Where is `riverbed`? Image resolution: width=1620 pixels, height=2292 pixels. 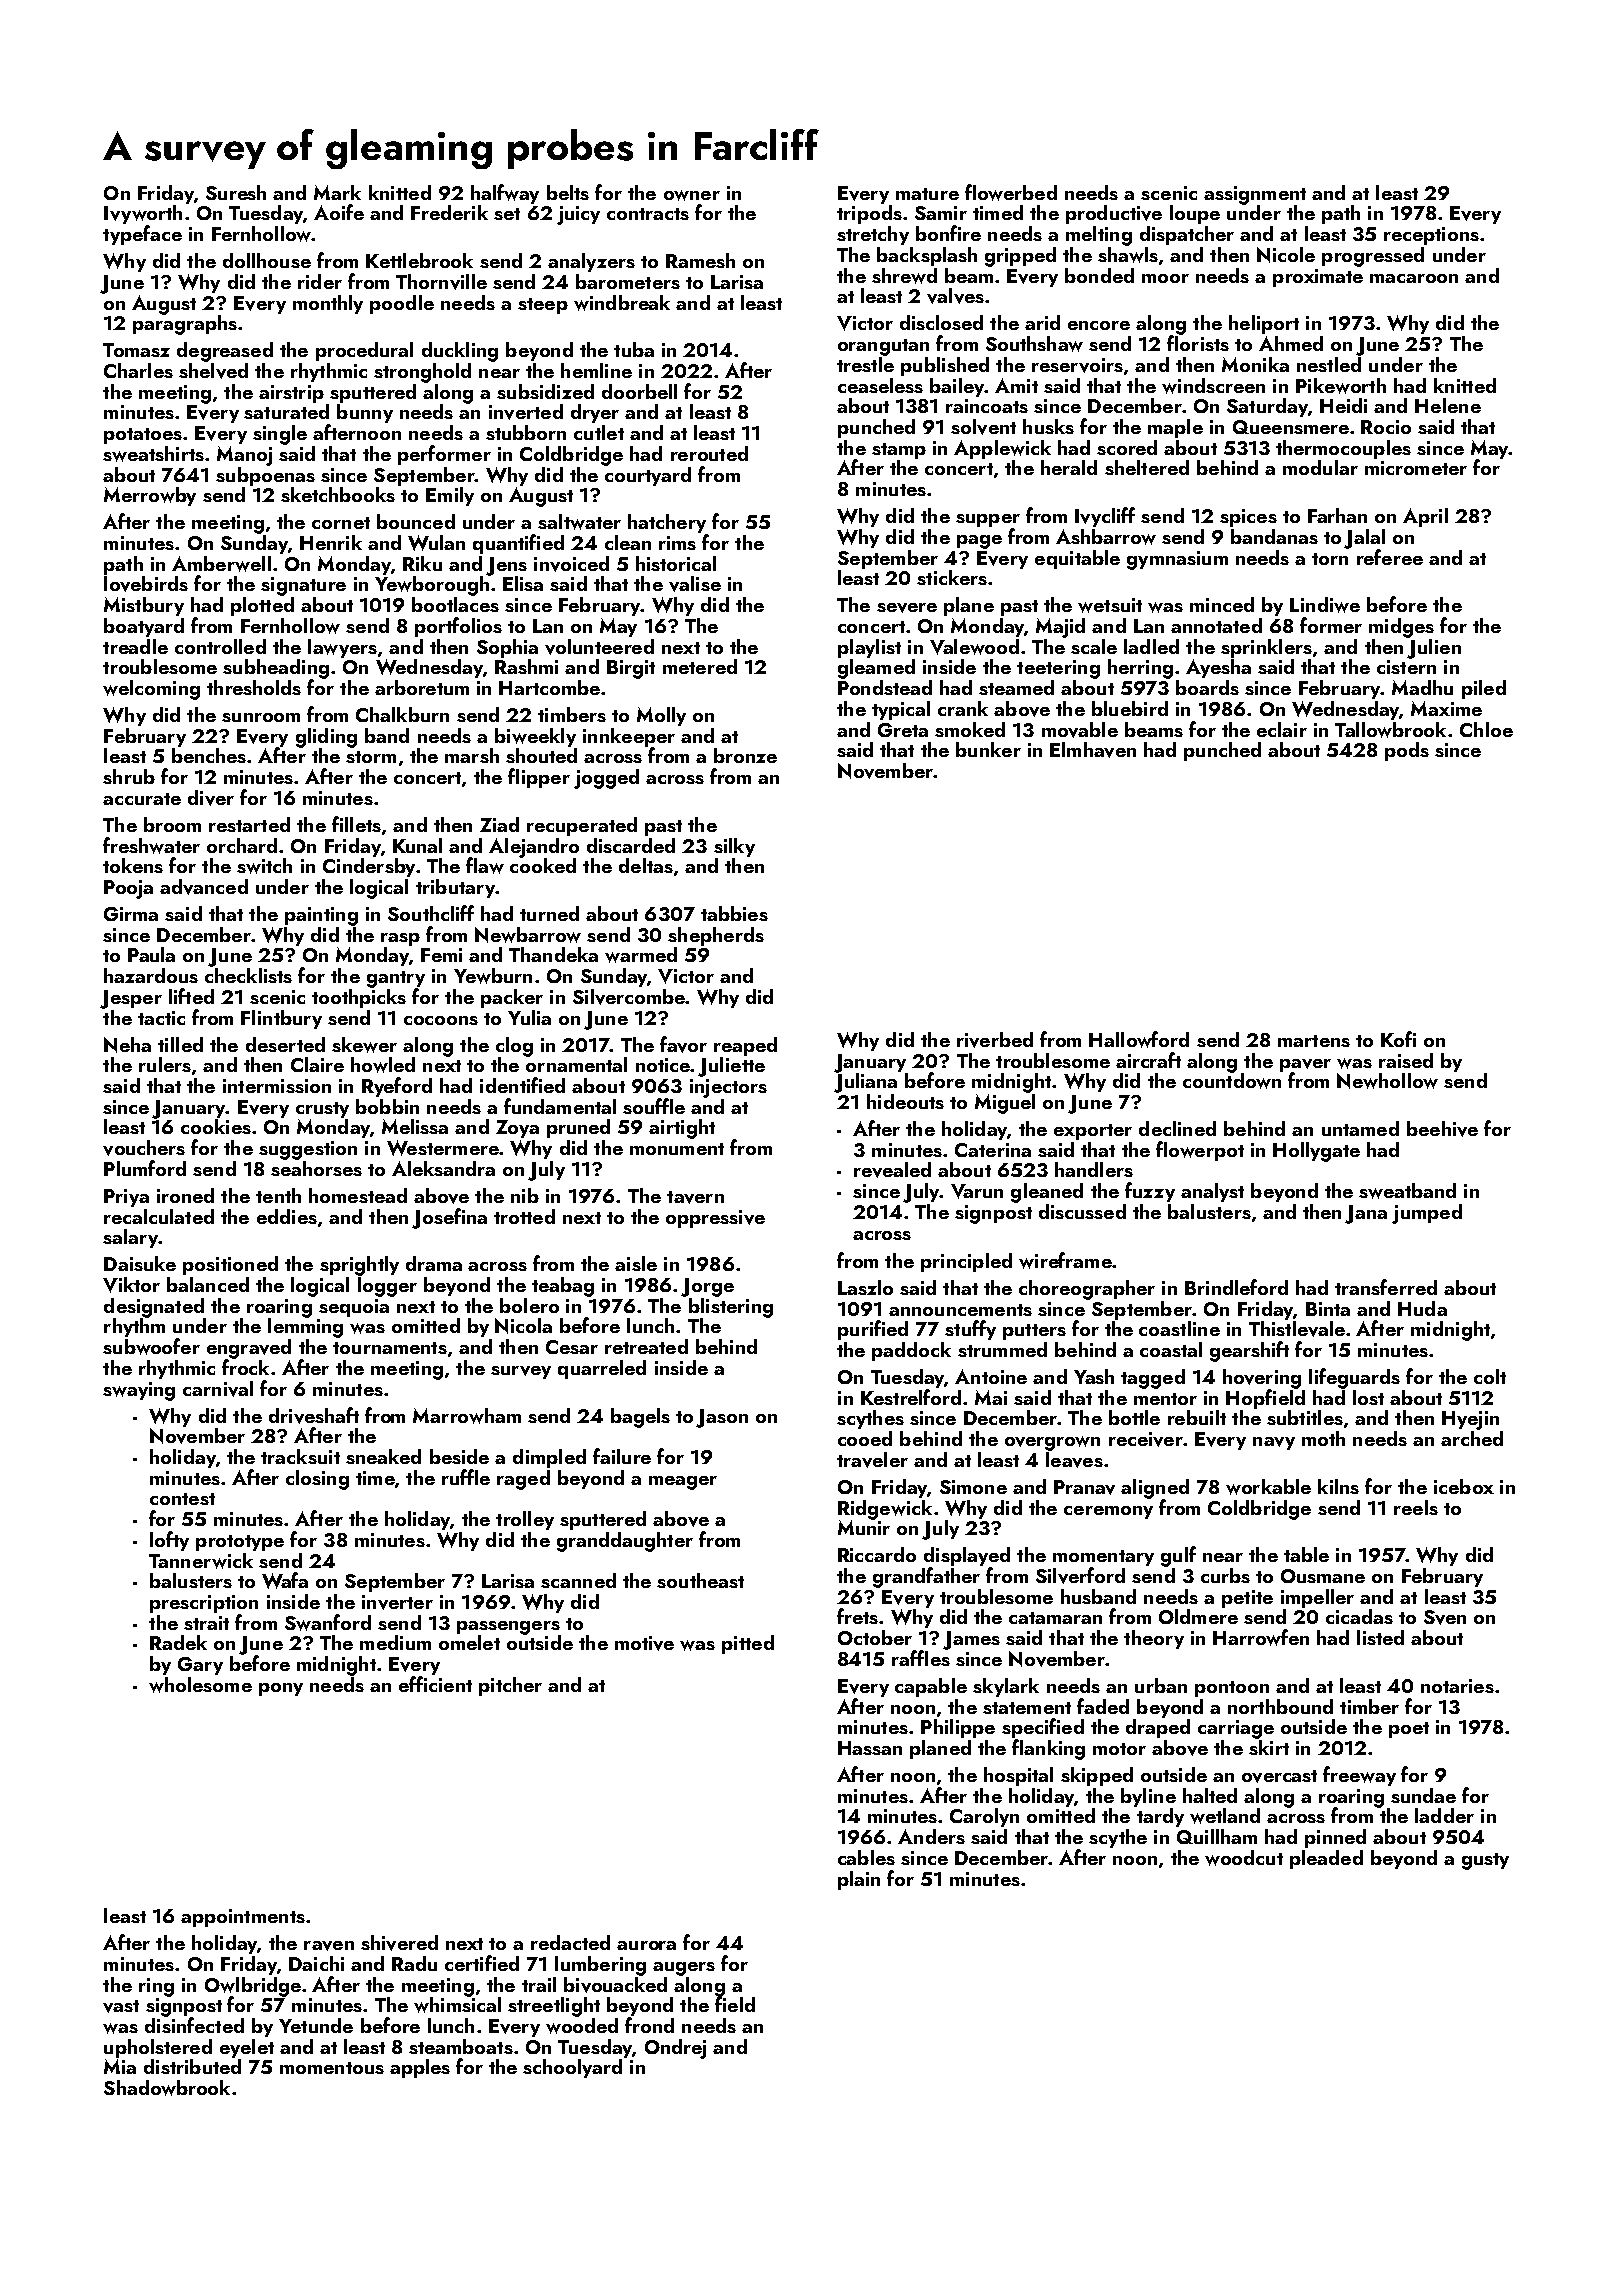
riverbed is located at coordinates (995, 1040).
